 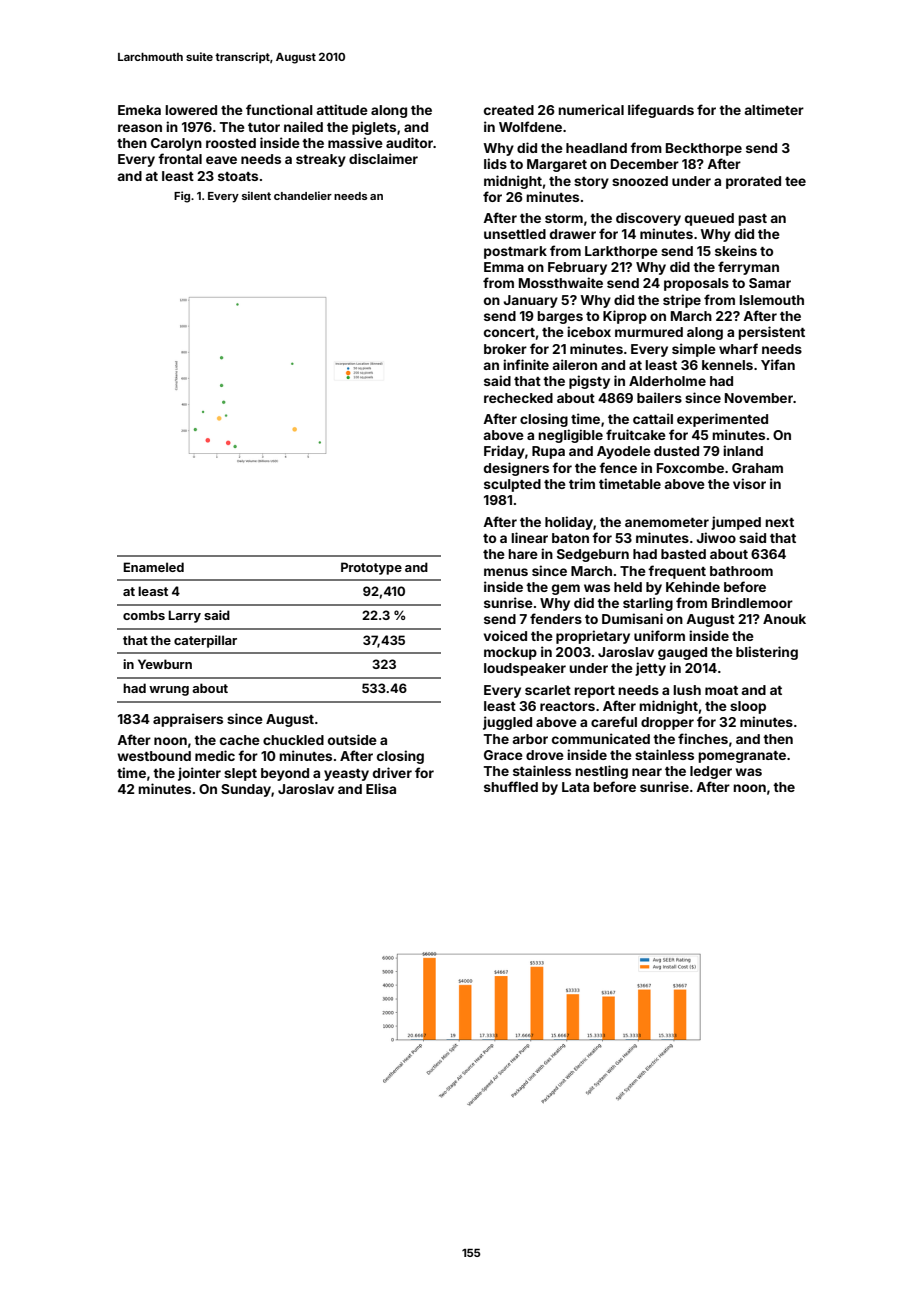 What do you see at coordinates (188, 720) in the screenshot?
I see `appraisers` at bounding box center [188, 720].
